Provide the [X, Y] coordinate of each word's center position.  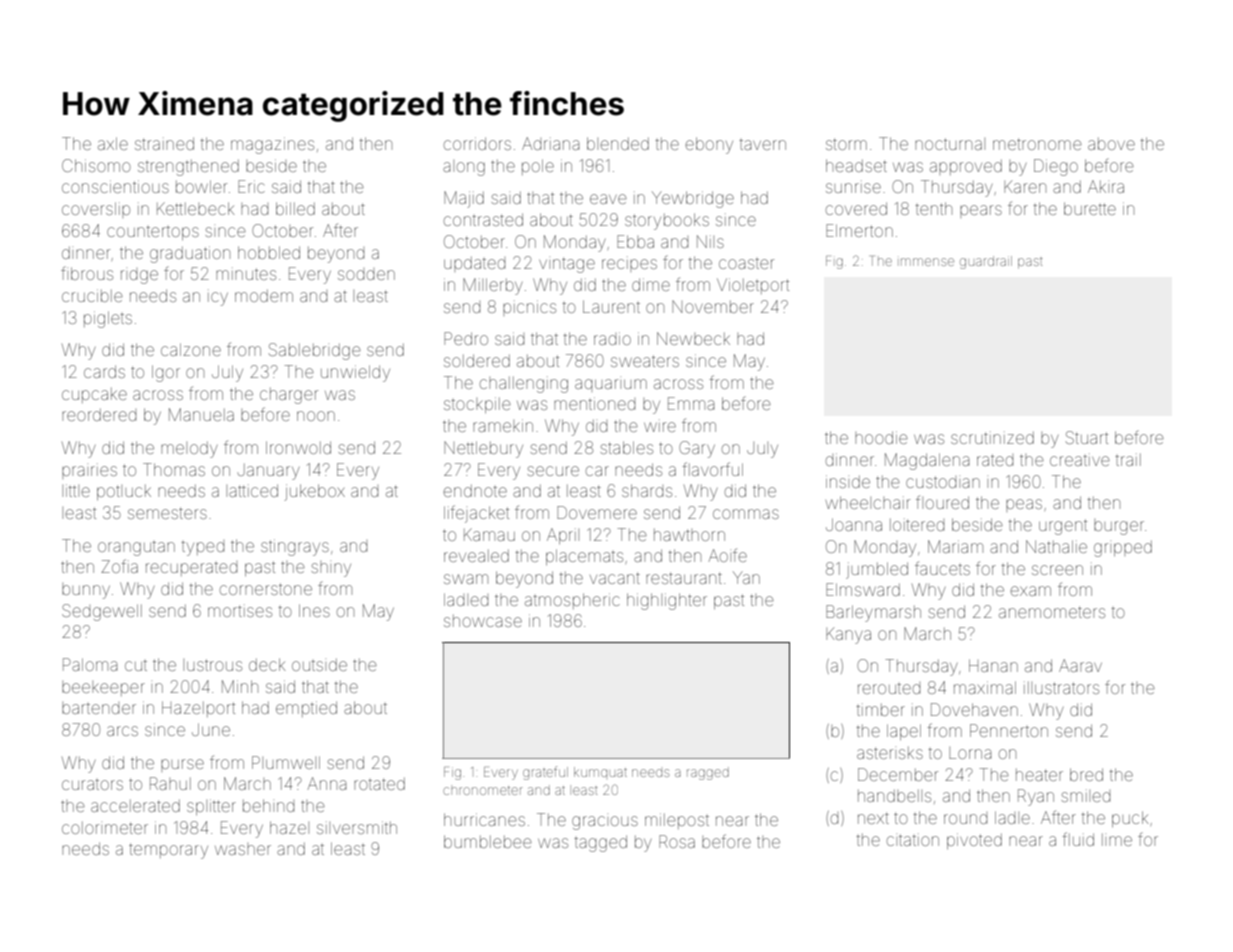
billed [295, 208]
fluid [1078, 839]
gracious [605, 823]
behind [268, 805]
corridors [477, 143]
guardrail [986, 262]
